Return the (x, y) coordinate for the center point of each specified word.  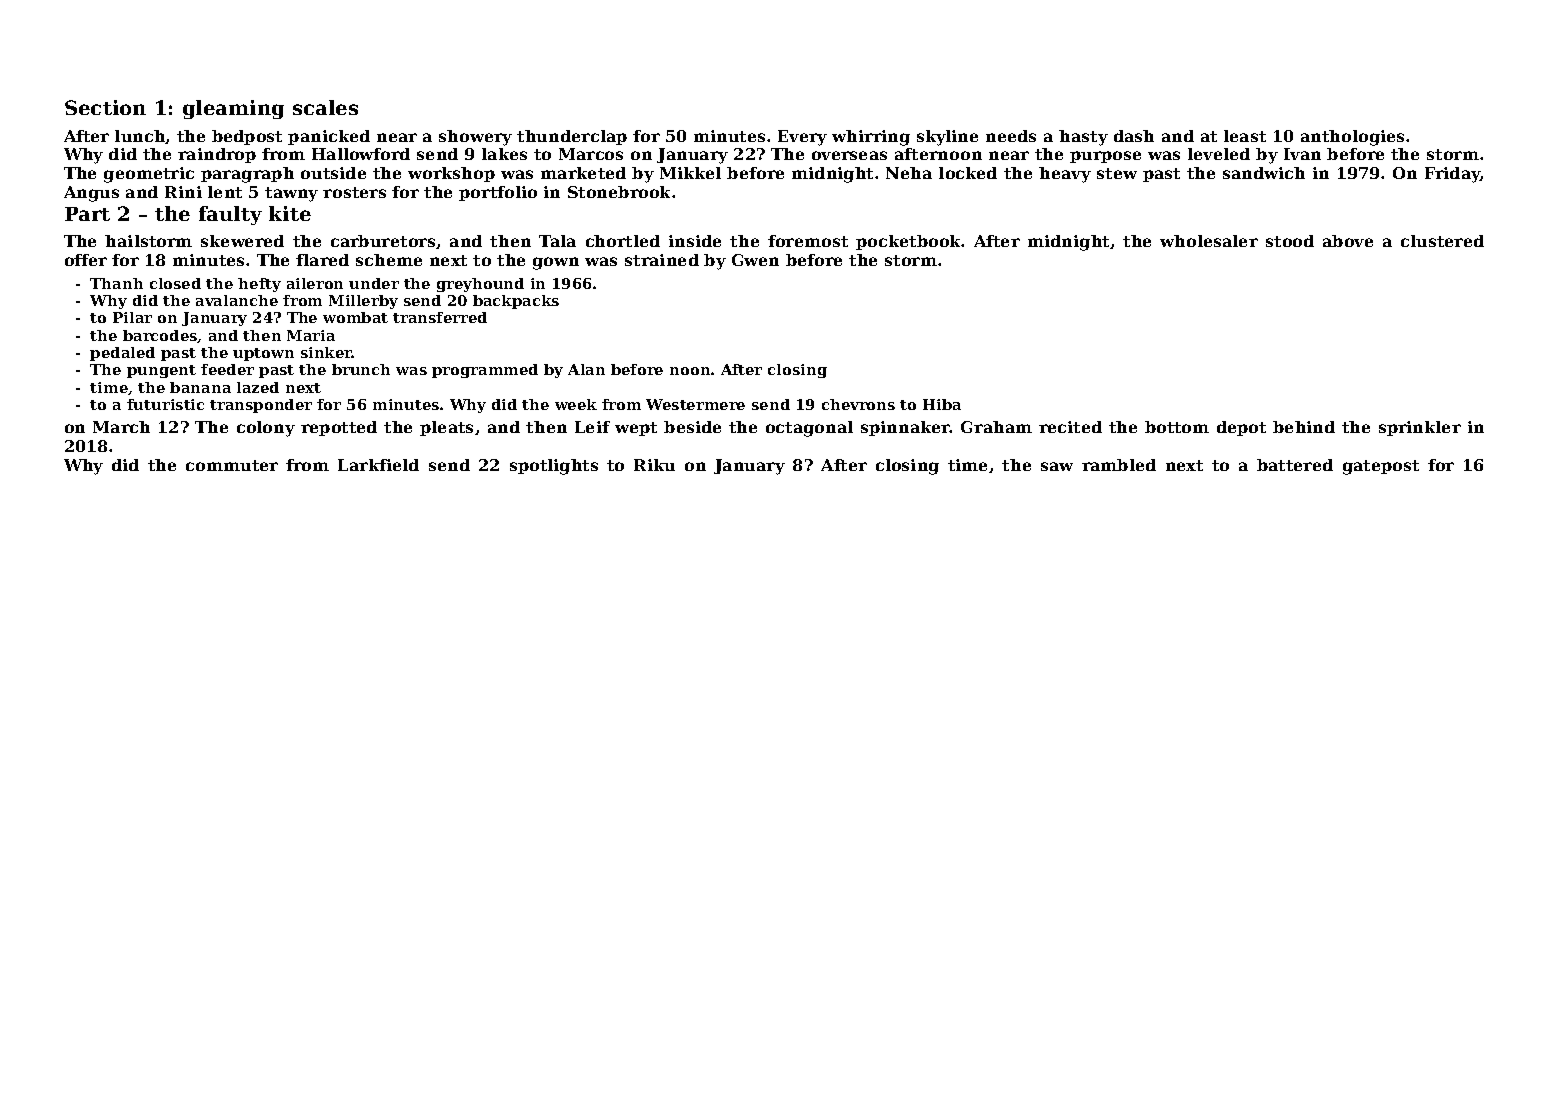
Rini (183, 192)
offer (86, 260)
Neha (909, 173)
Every (802, 138)
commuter (232, 465)
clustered (1442, 241)
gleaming (233, 109)
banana (200, 387)
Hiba (942, 404)
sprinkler (1420, 428)
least (1245, 136)
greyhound (480, 285)
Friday (1452, 175)
